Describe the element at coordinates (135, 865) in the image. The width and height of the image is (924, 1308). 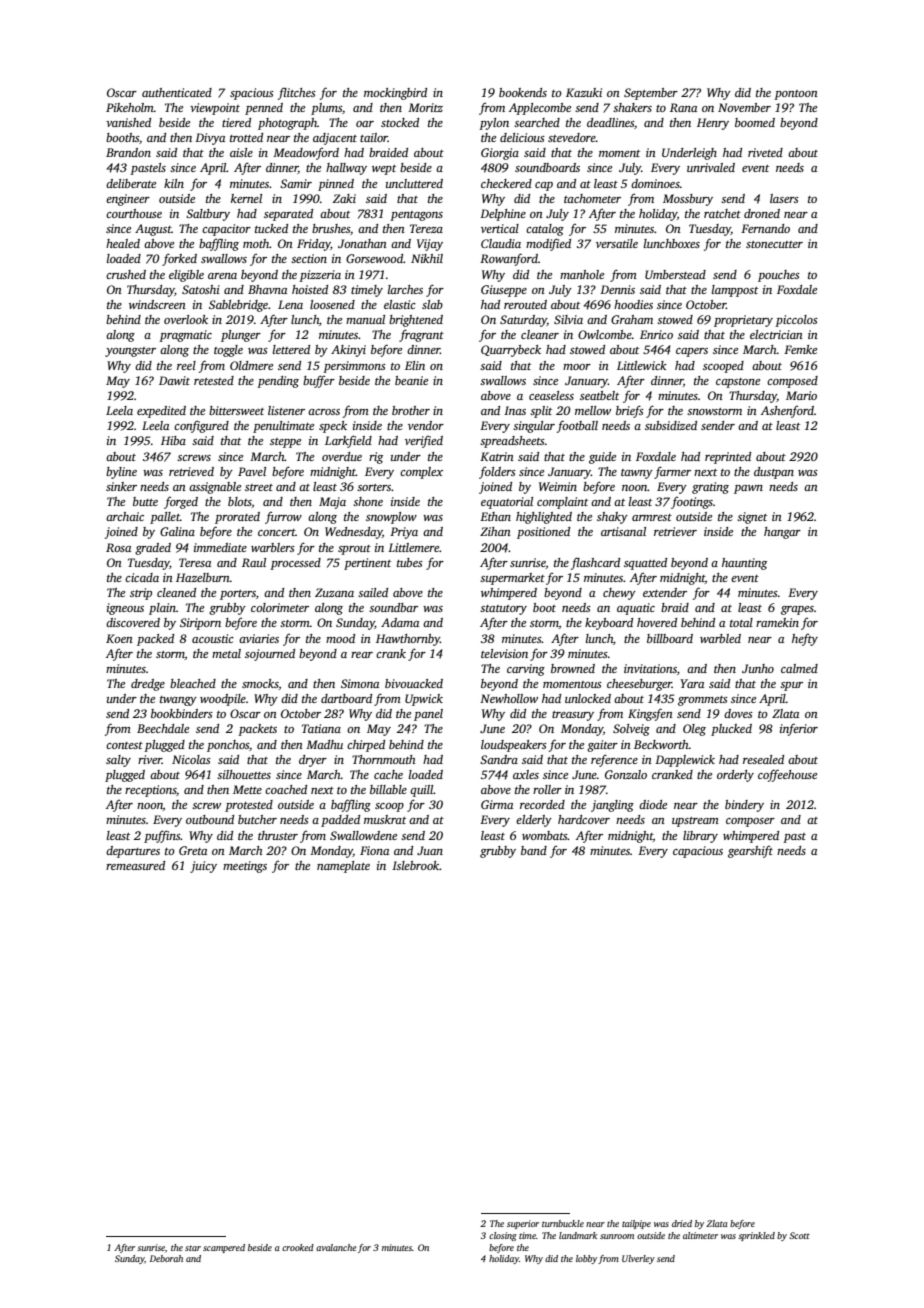
I see `remeasured` at that location.
